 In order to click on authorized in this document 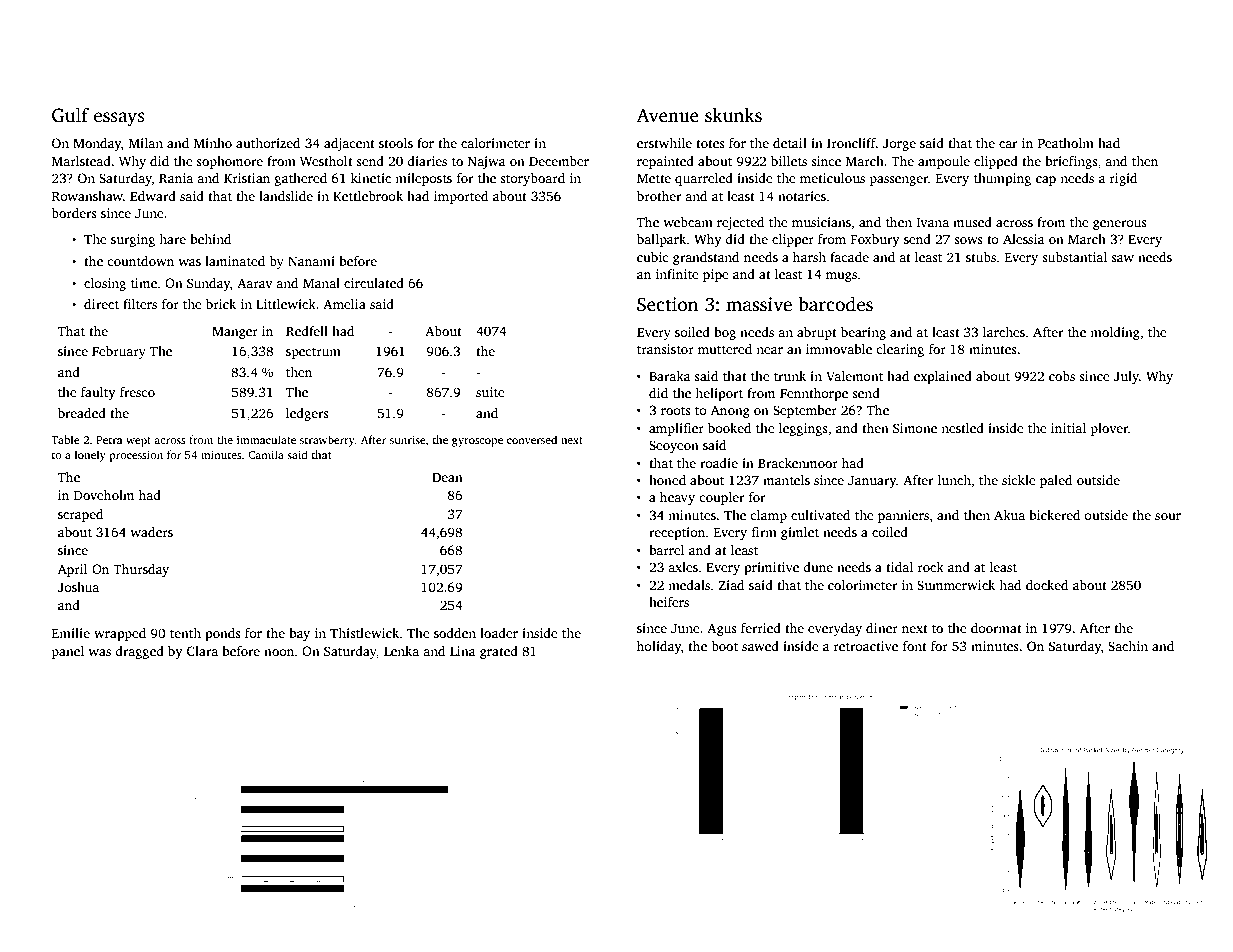, I will do `click(268, 143)`.
